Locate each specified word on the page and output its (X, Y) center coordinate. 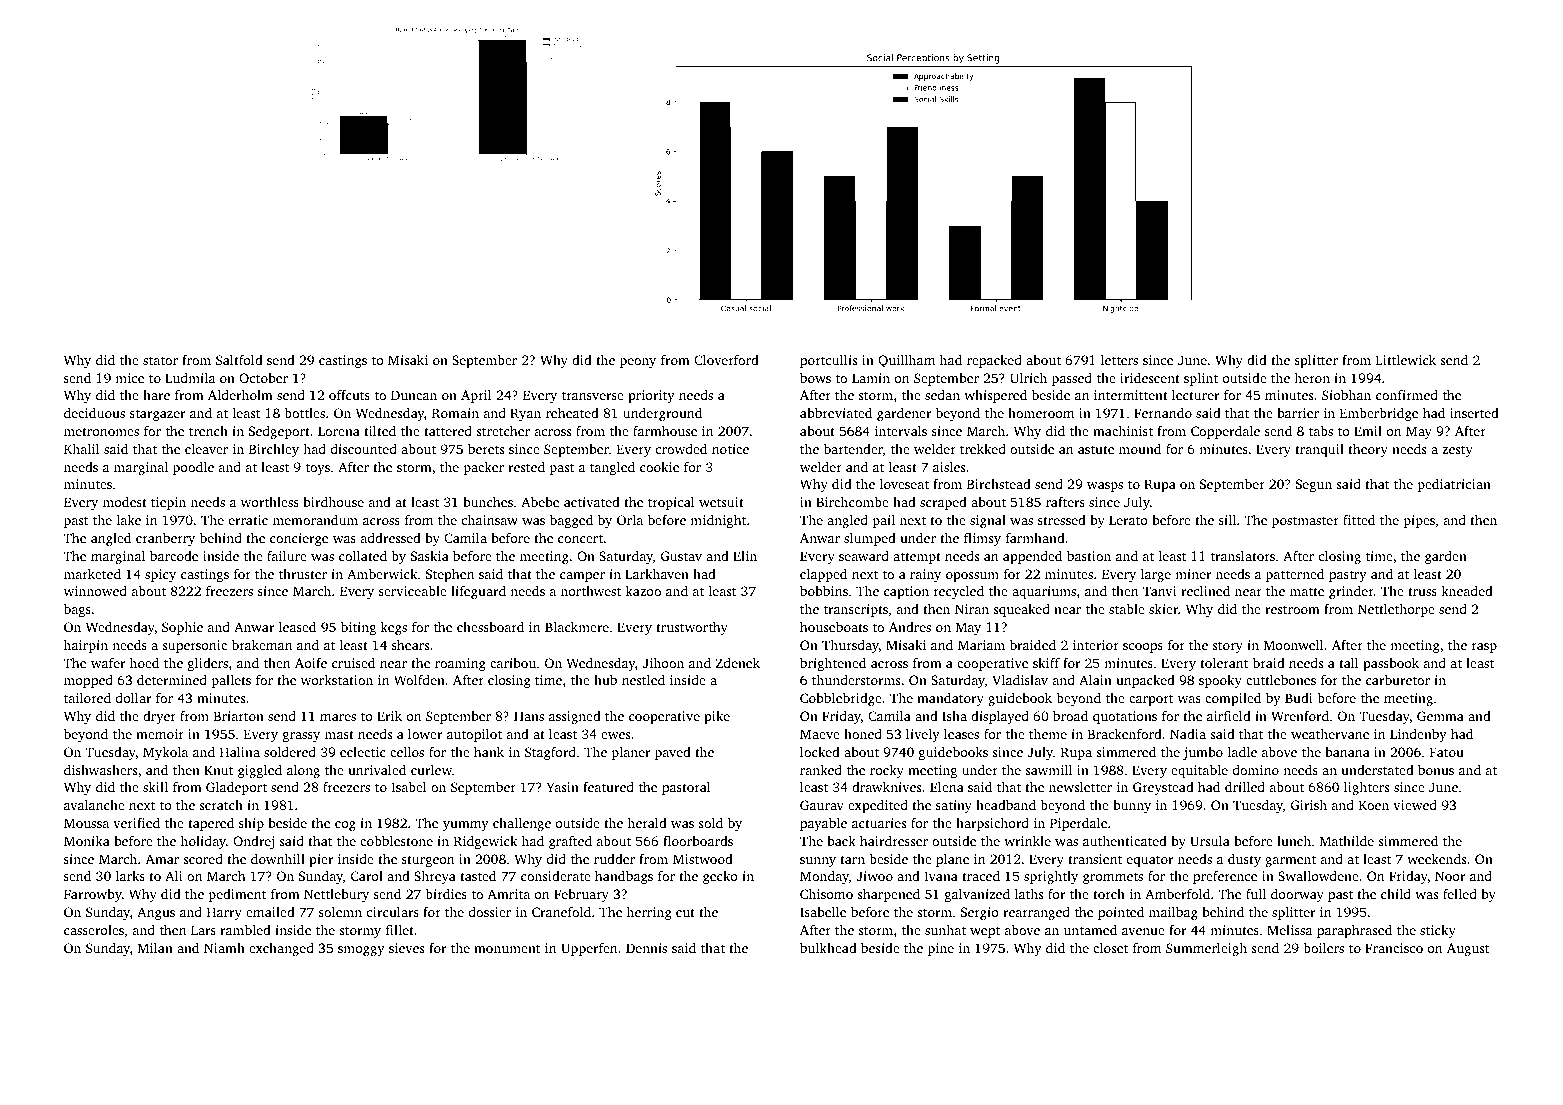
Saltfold (239, 360)
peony (638, 363)
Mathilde (1347, 841)
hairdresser (894, 841)
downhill (278, 859)
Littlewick (1406, 360)
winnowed (95, 591)
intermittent (1131, 395)
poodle (193, 468)
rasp (1484, 648)
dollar (133, 698)
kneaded (1467, 591)
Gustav (681, 556)
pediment (237, 895)
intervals (901, 431)
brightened (833, 664)
